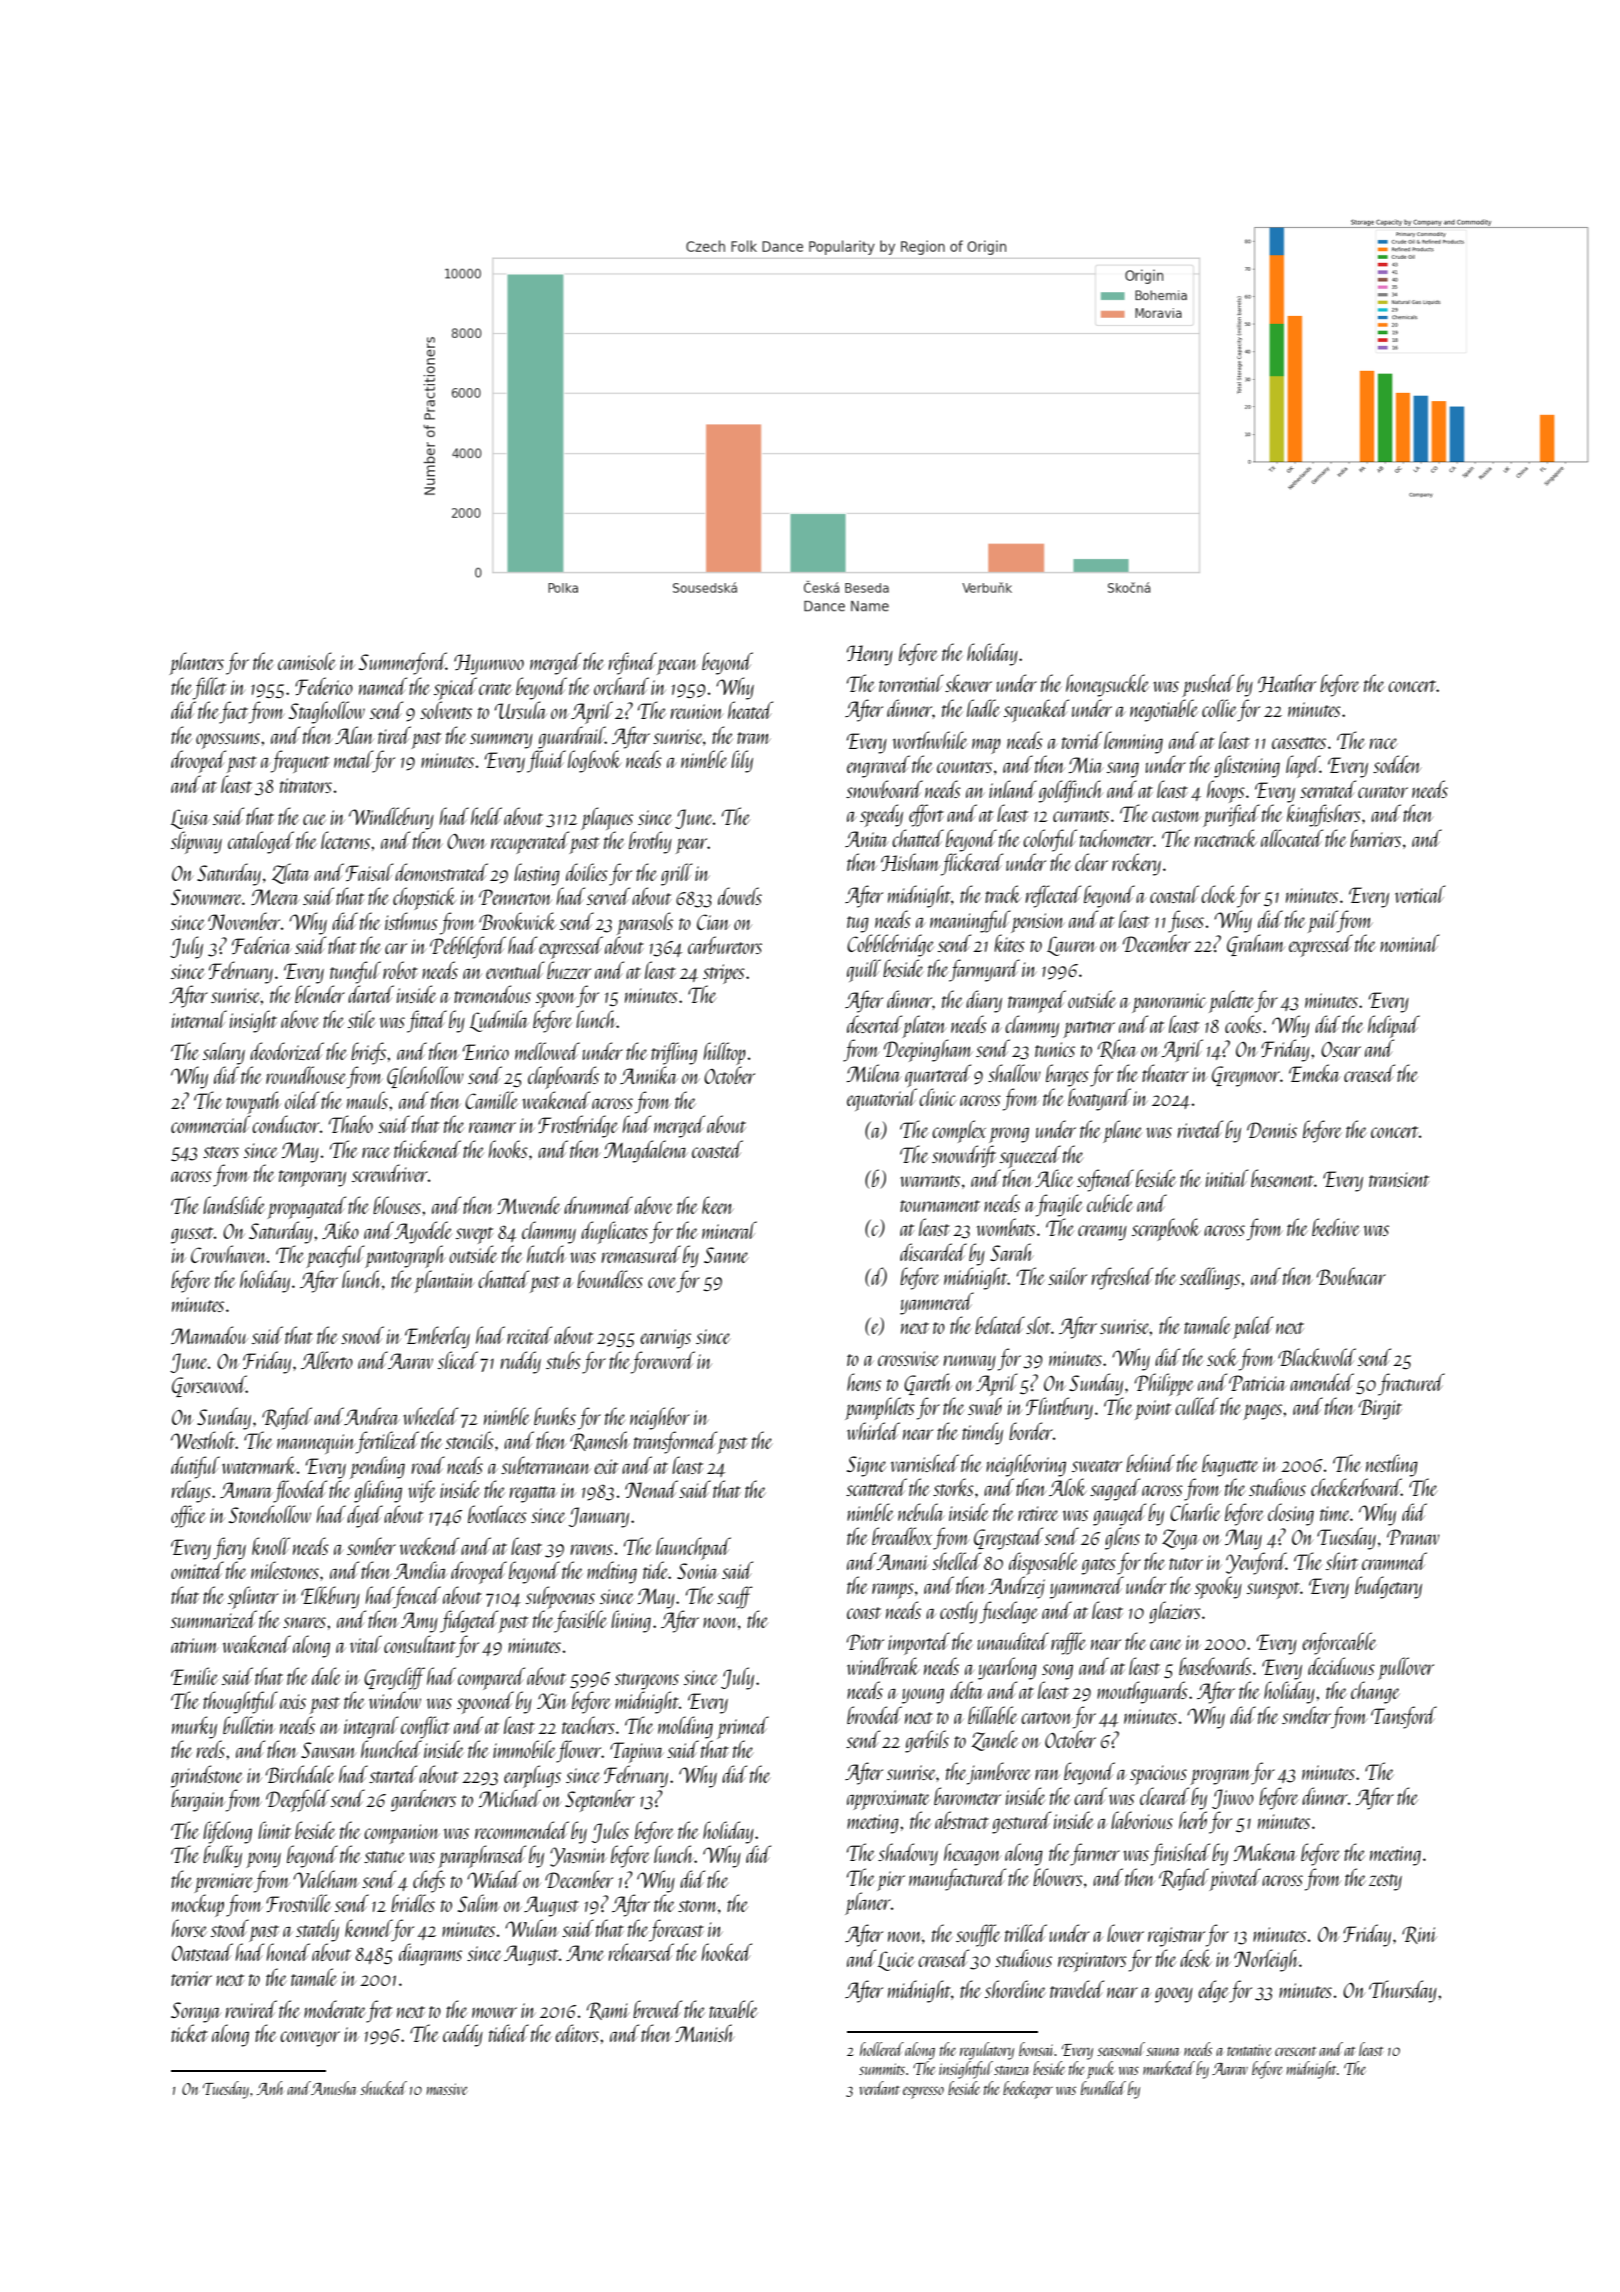  Describe the element at coordinates (972, 864) in the screenshot. I see `flickered` at that location.
